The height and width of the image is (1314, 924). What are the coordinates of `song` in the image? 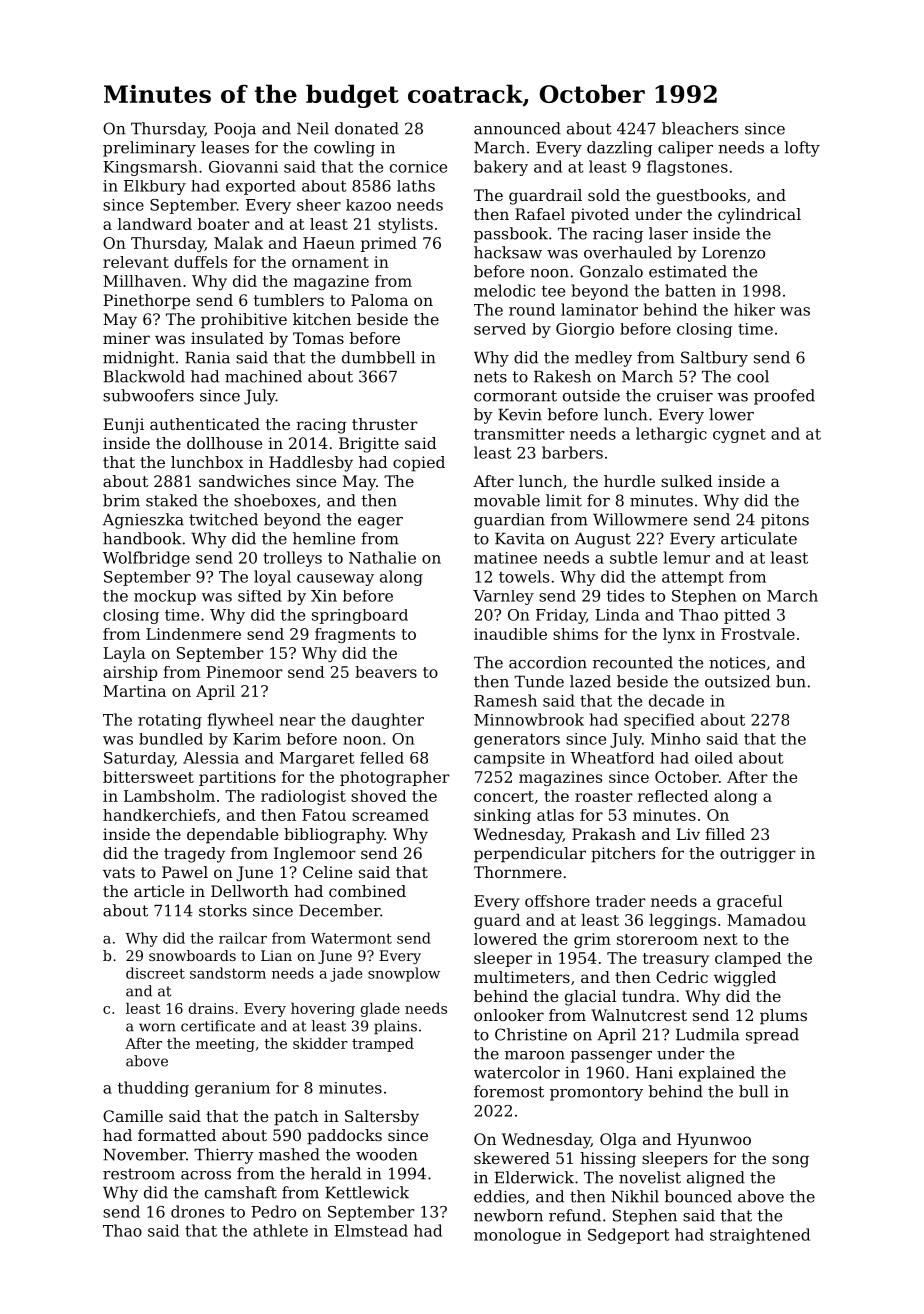 It's located at (790, 1161).
